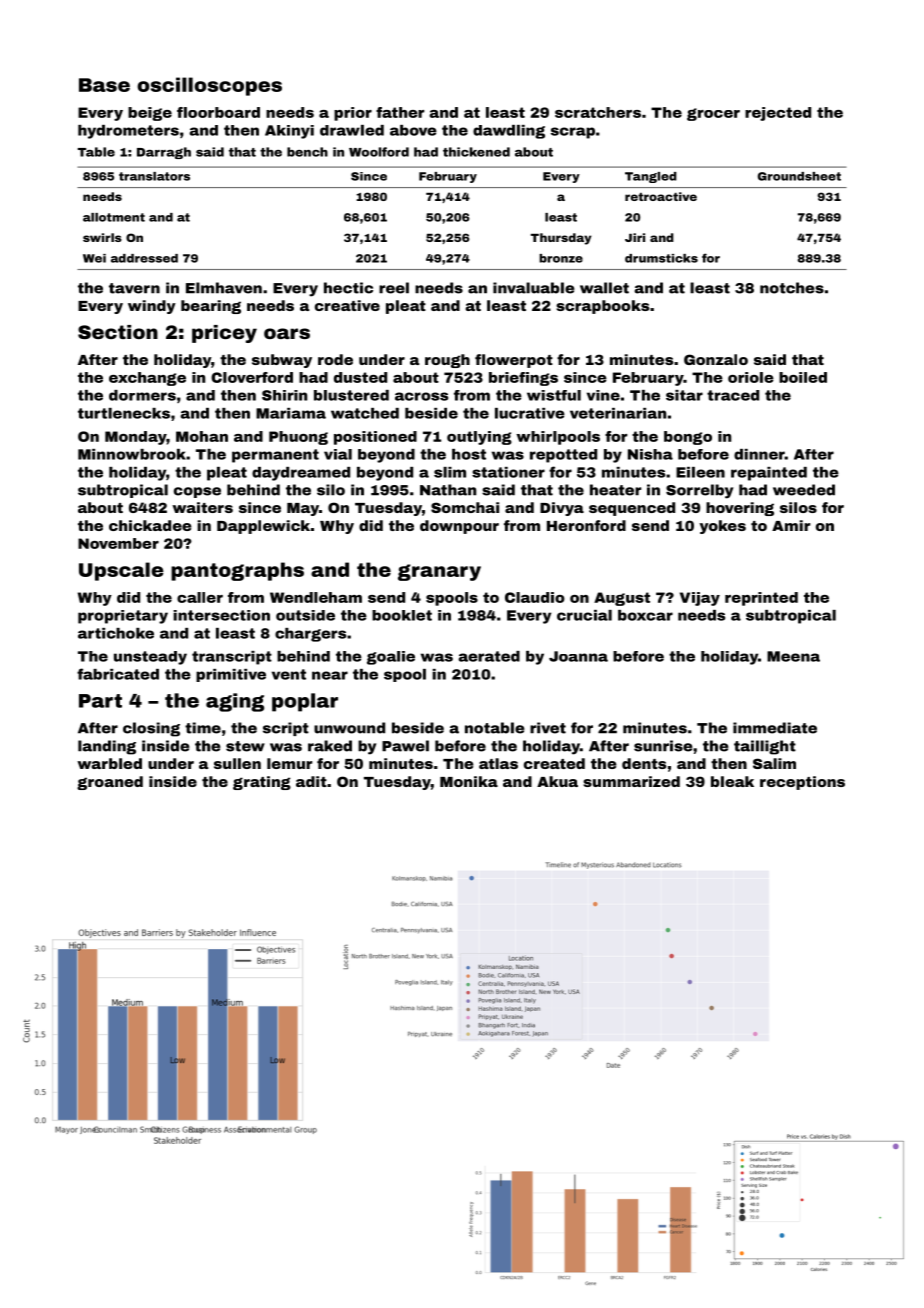 This document has width=924, height=1308. I want to click on Amir, so click(791, 525).
